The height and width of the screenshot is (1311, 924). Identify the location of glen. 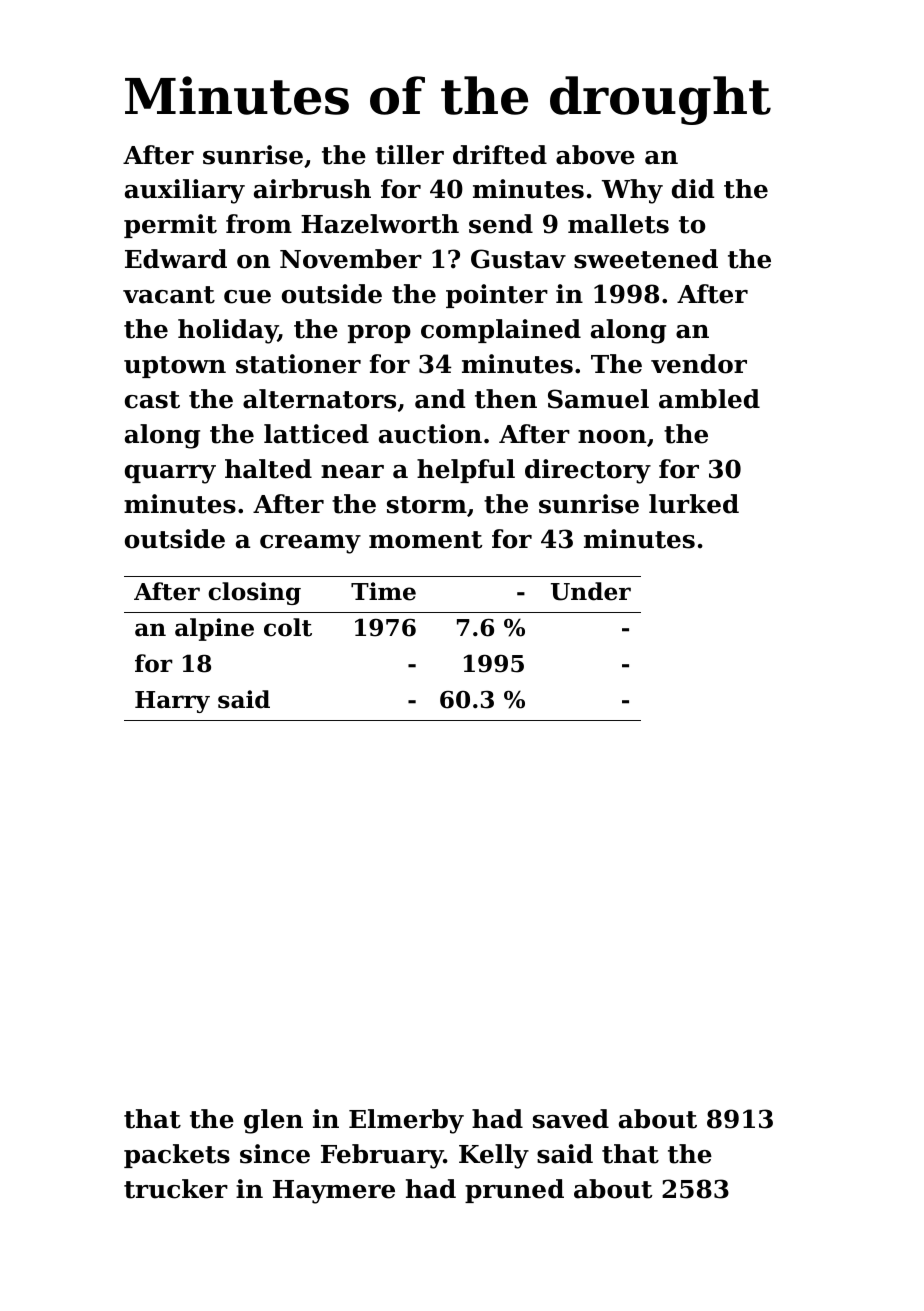
(273, 1121).
